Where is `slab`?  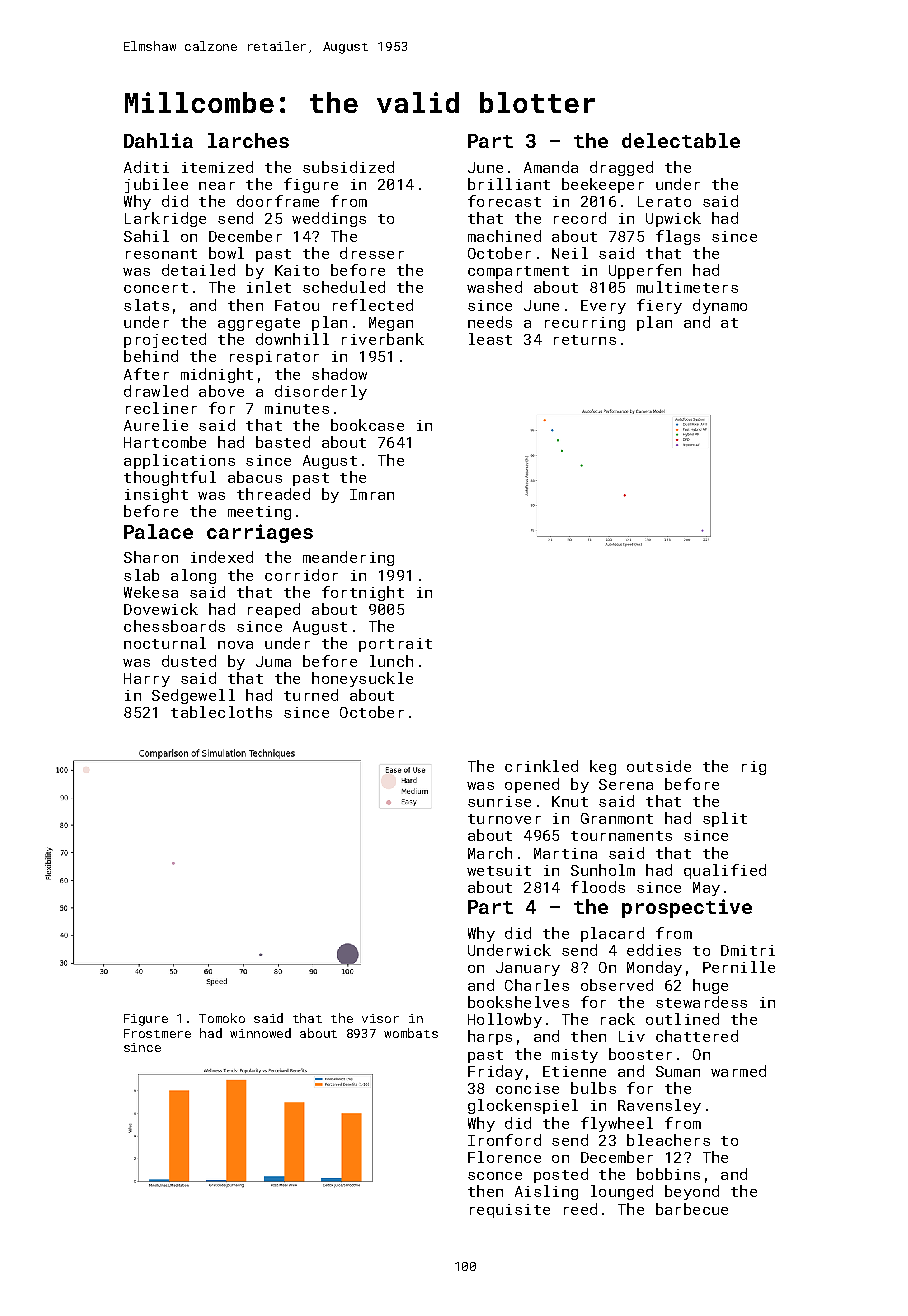 slab is located at coordinates (141, 575).
